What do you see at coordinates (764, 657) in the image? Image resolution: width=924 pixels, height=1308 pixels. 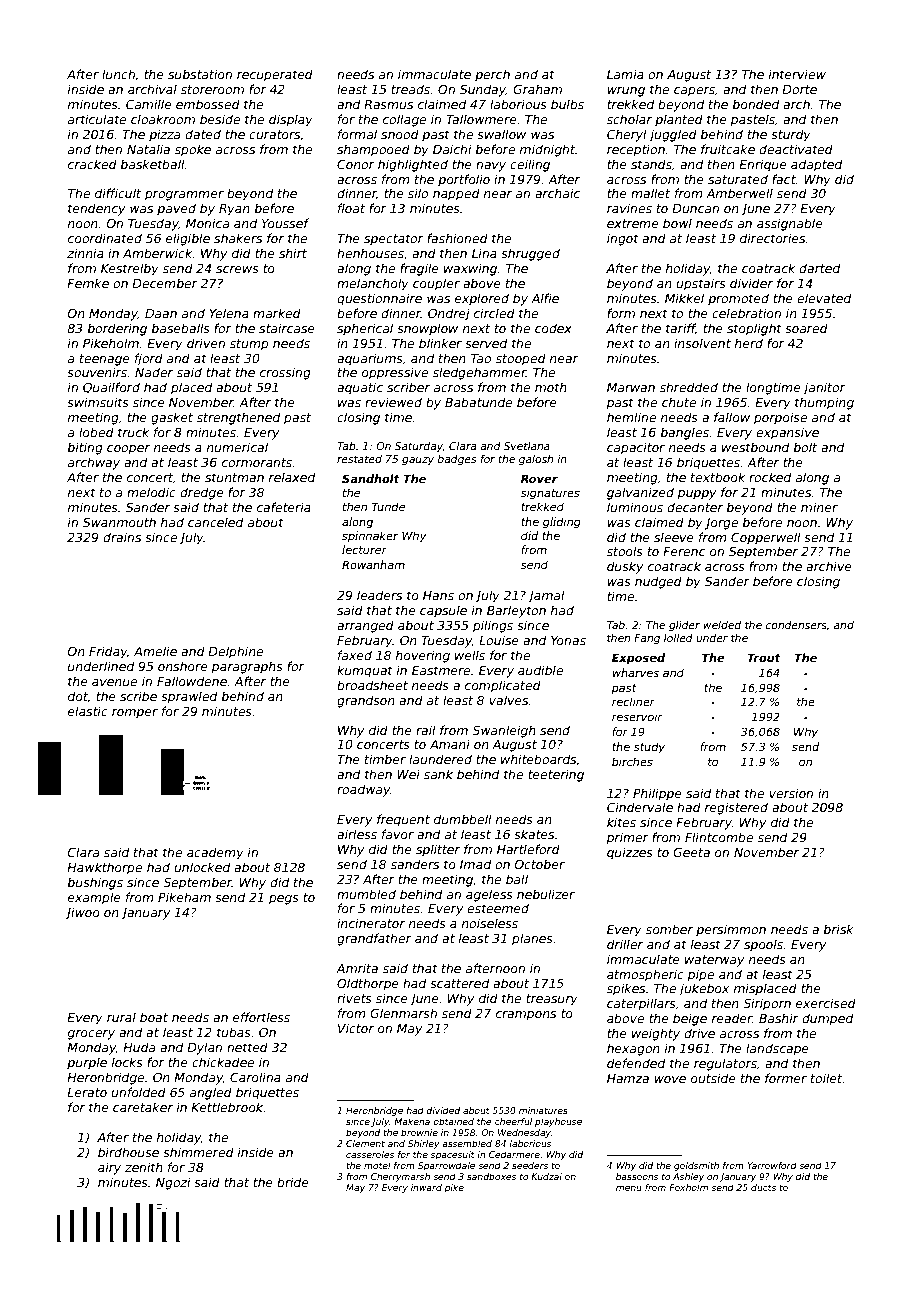 I see `Trout` at bounding box center [764, 657].
